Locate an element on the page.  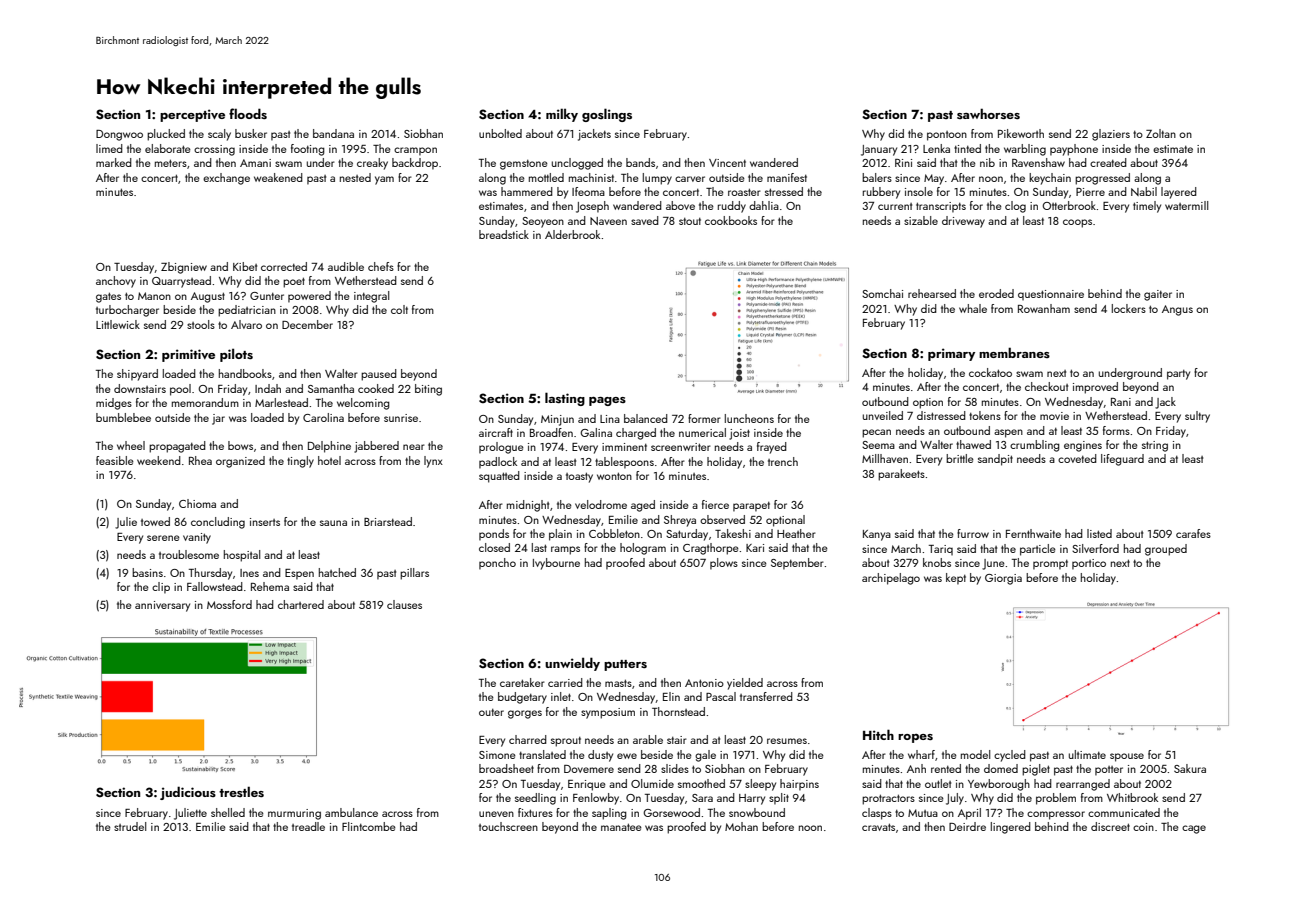
shelled is located at coordinates (228, 812).
